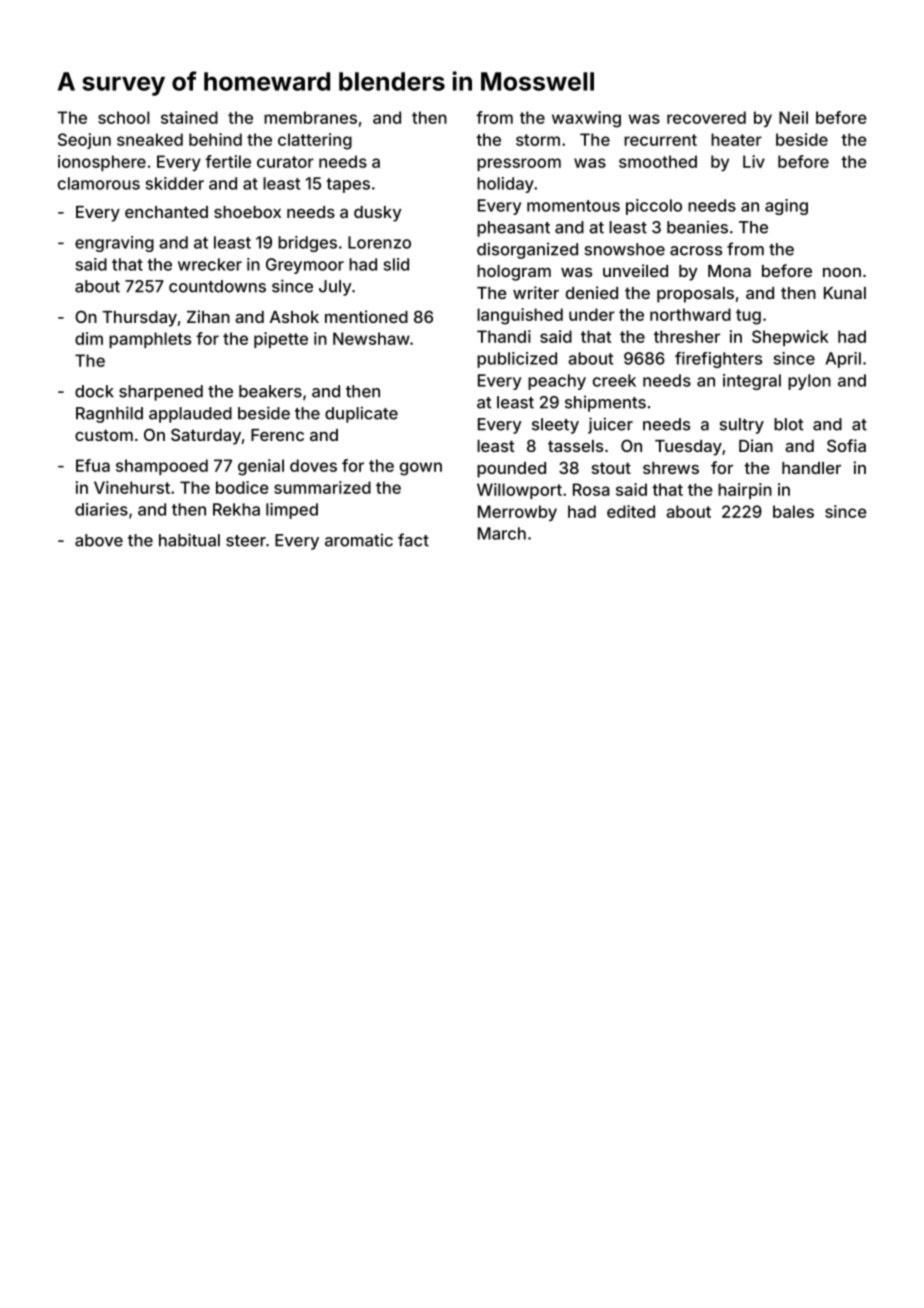  Describe the element at coordinates (371, 338) in the page. I see `Newshaw` at that location.
